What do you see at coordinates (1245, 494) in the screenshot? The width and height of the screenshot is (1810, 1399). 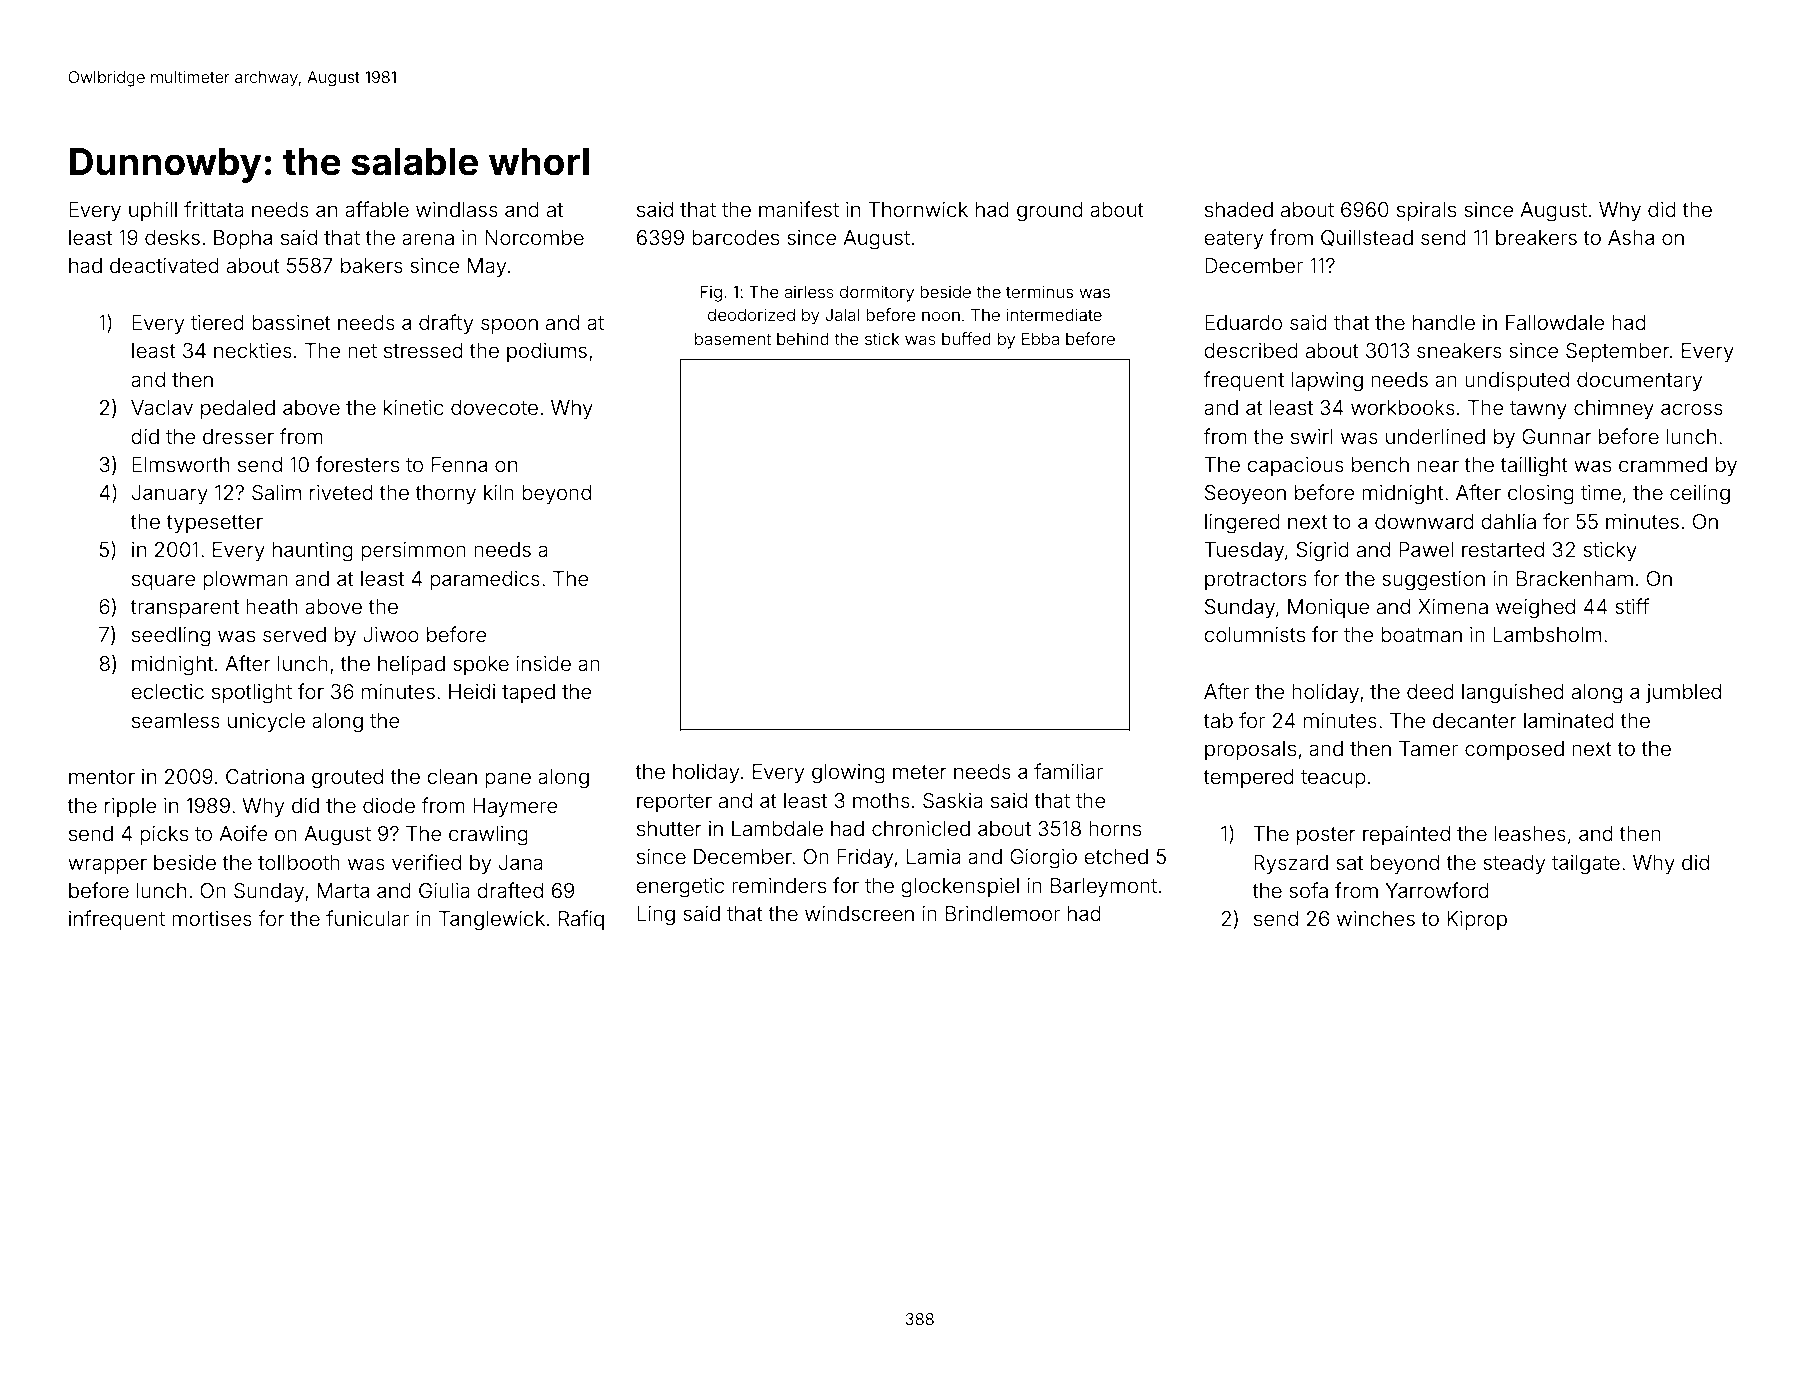 I see `Seoyeon` at bounding box center [1245, 494].
